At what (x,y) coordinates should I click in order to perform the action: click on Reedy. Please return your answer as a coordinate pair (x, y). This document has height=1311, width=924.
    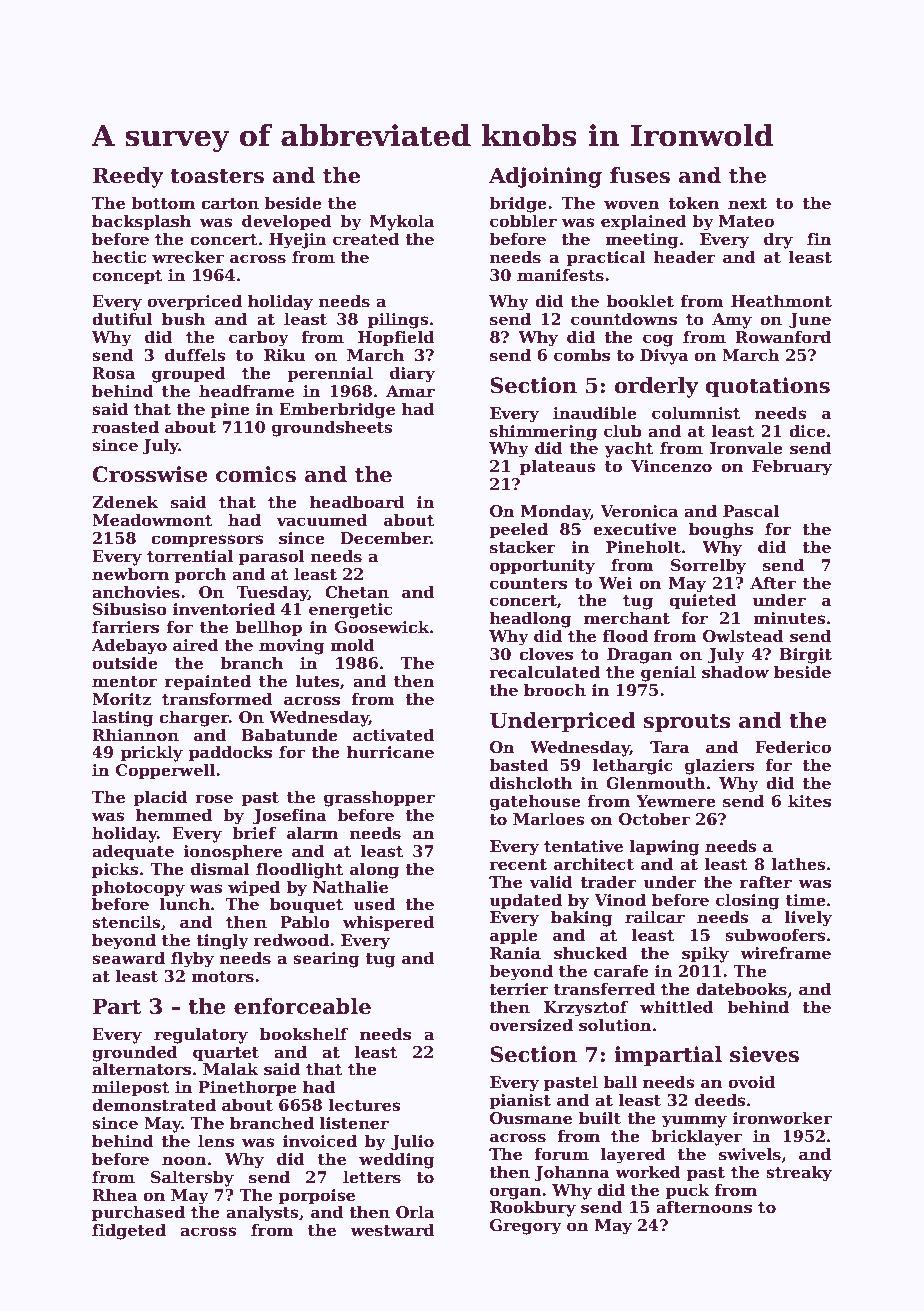
    Looking at the image, I should click on (128, 177).
